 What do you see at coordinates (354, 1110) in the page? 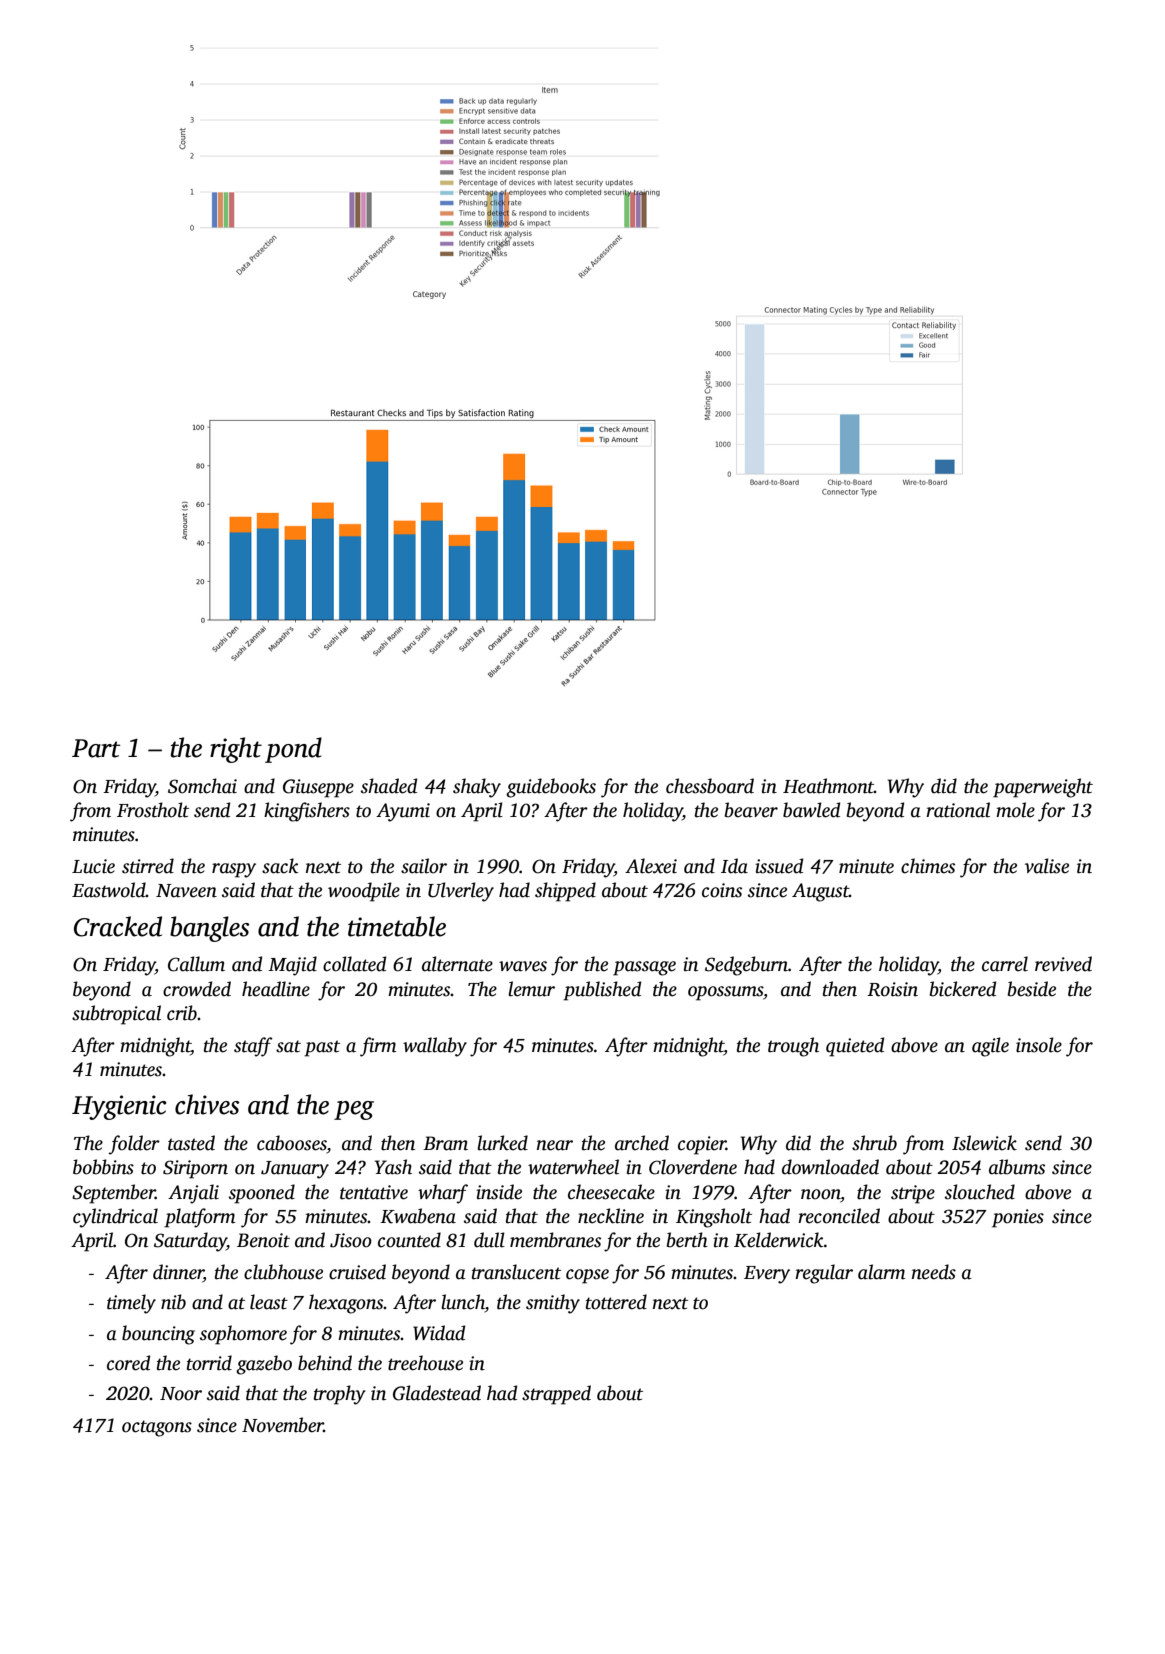
I see `peg` at bounding box center [354, 1110].
